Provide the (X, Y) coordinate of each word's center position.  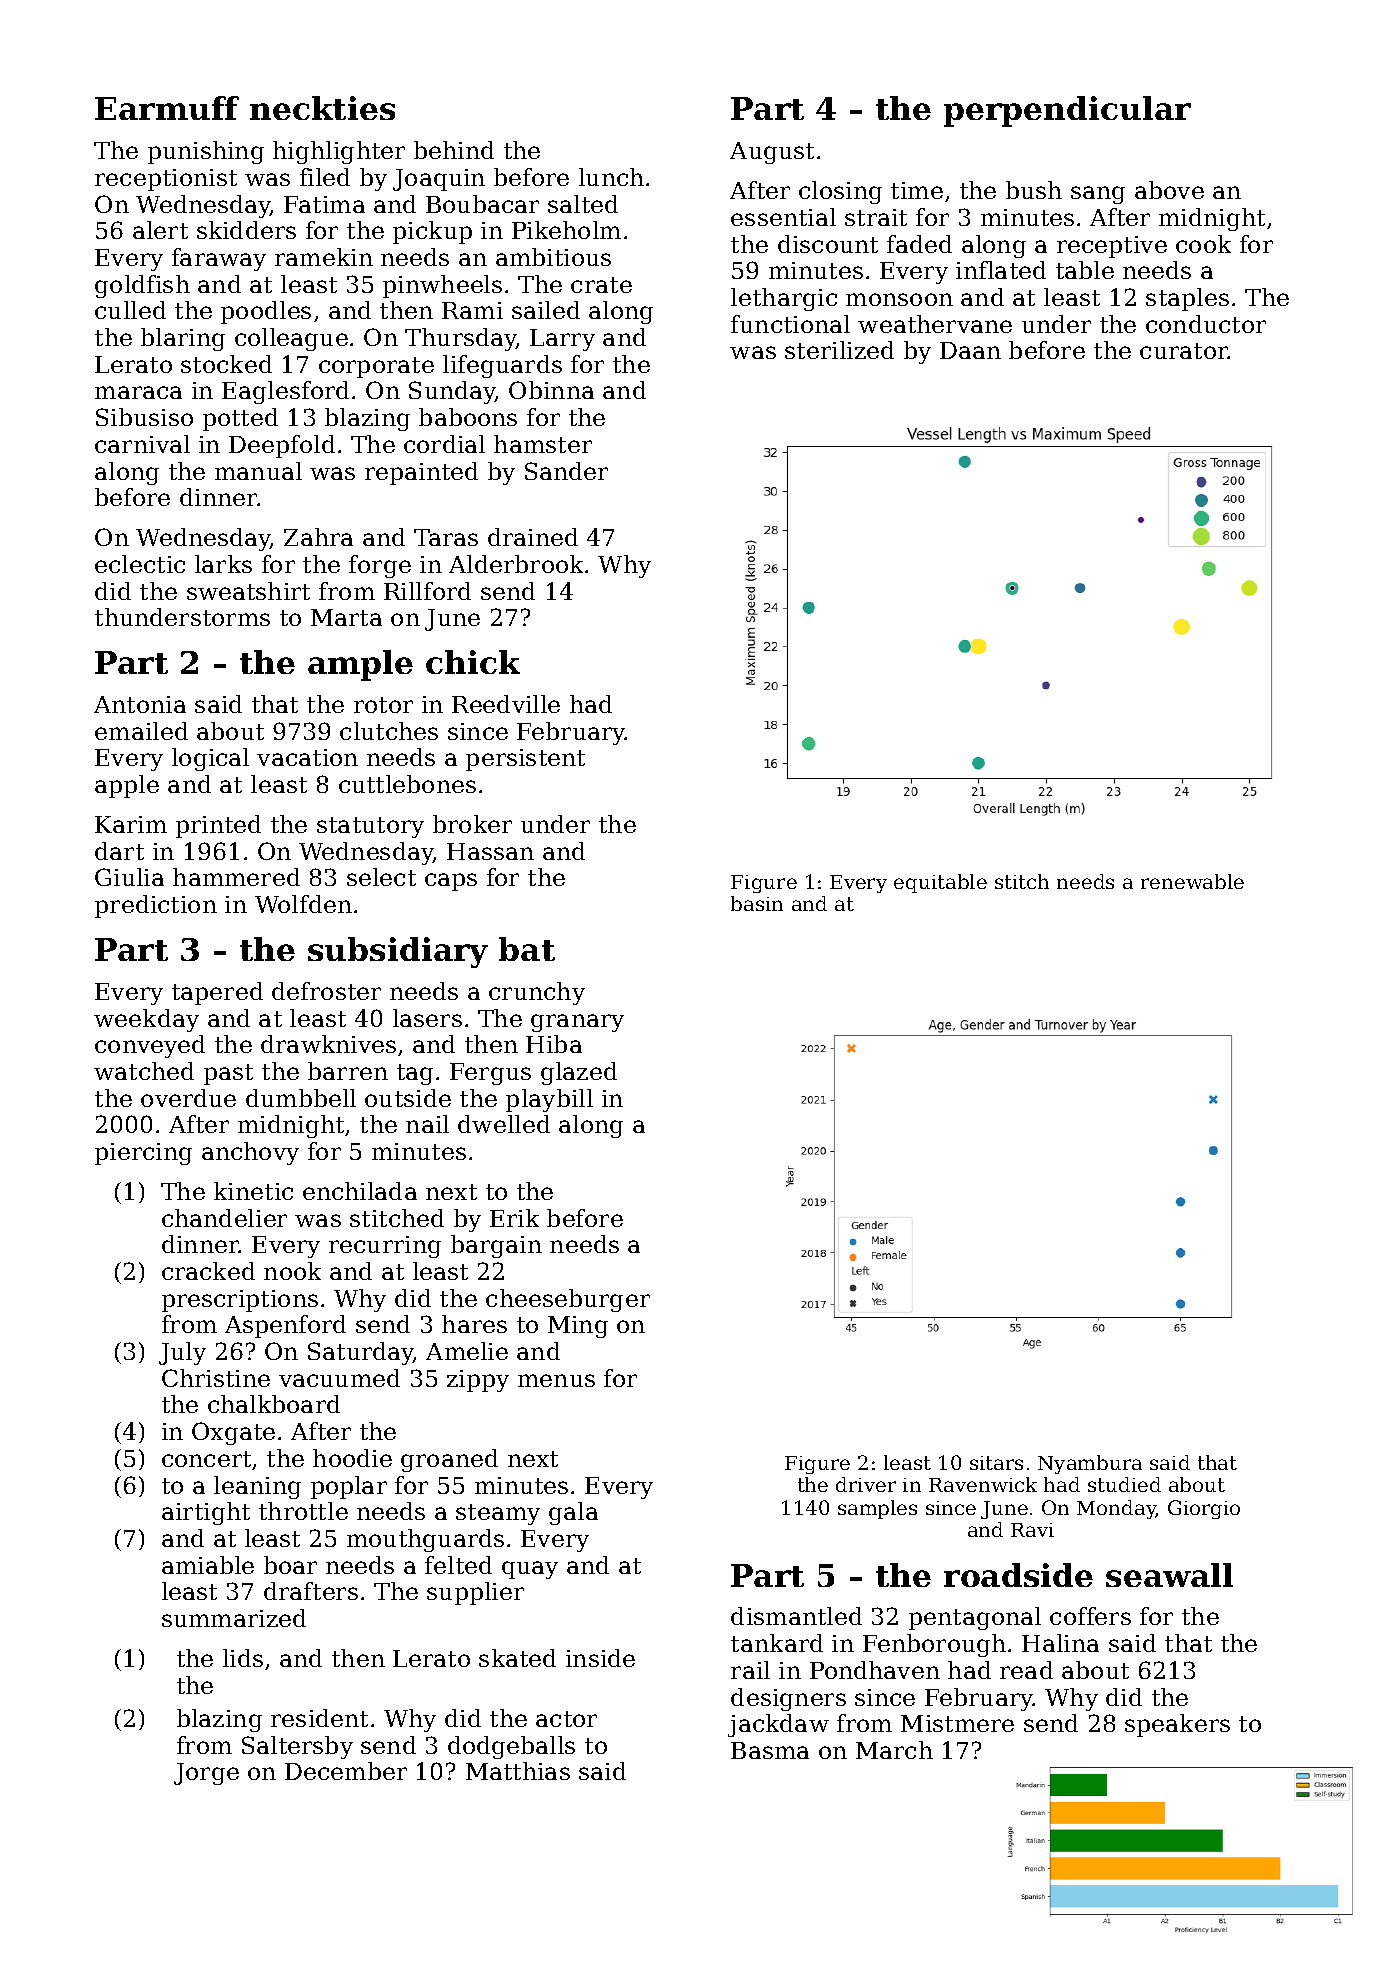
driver (866, 1484)
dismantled (796, 1616)
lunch (611, 177)
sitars (996, 1463)
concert (206, 1459)
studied (1124, 1484)
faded (919, 244)
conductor (1206, 324)
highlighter (339, 152)
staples (1187, 299)
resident (319, 1718)
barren (348, 1071)
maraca (138, 392)
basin (757, 903)
